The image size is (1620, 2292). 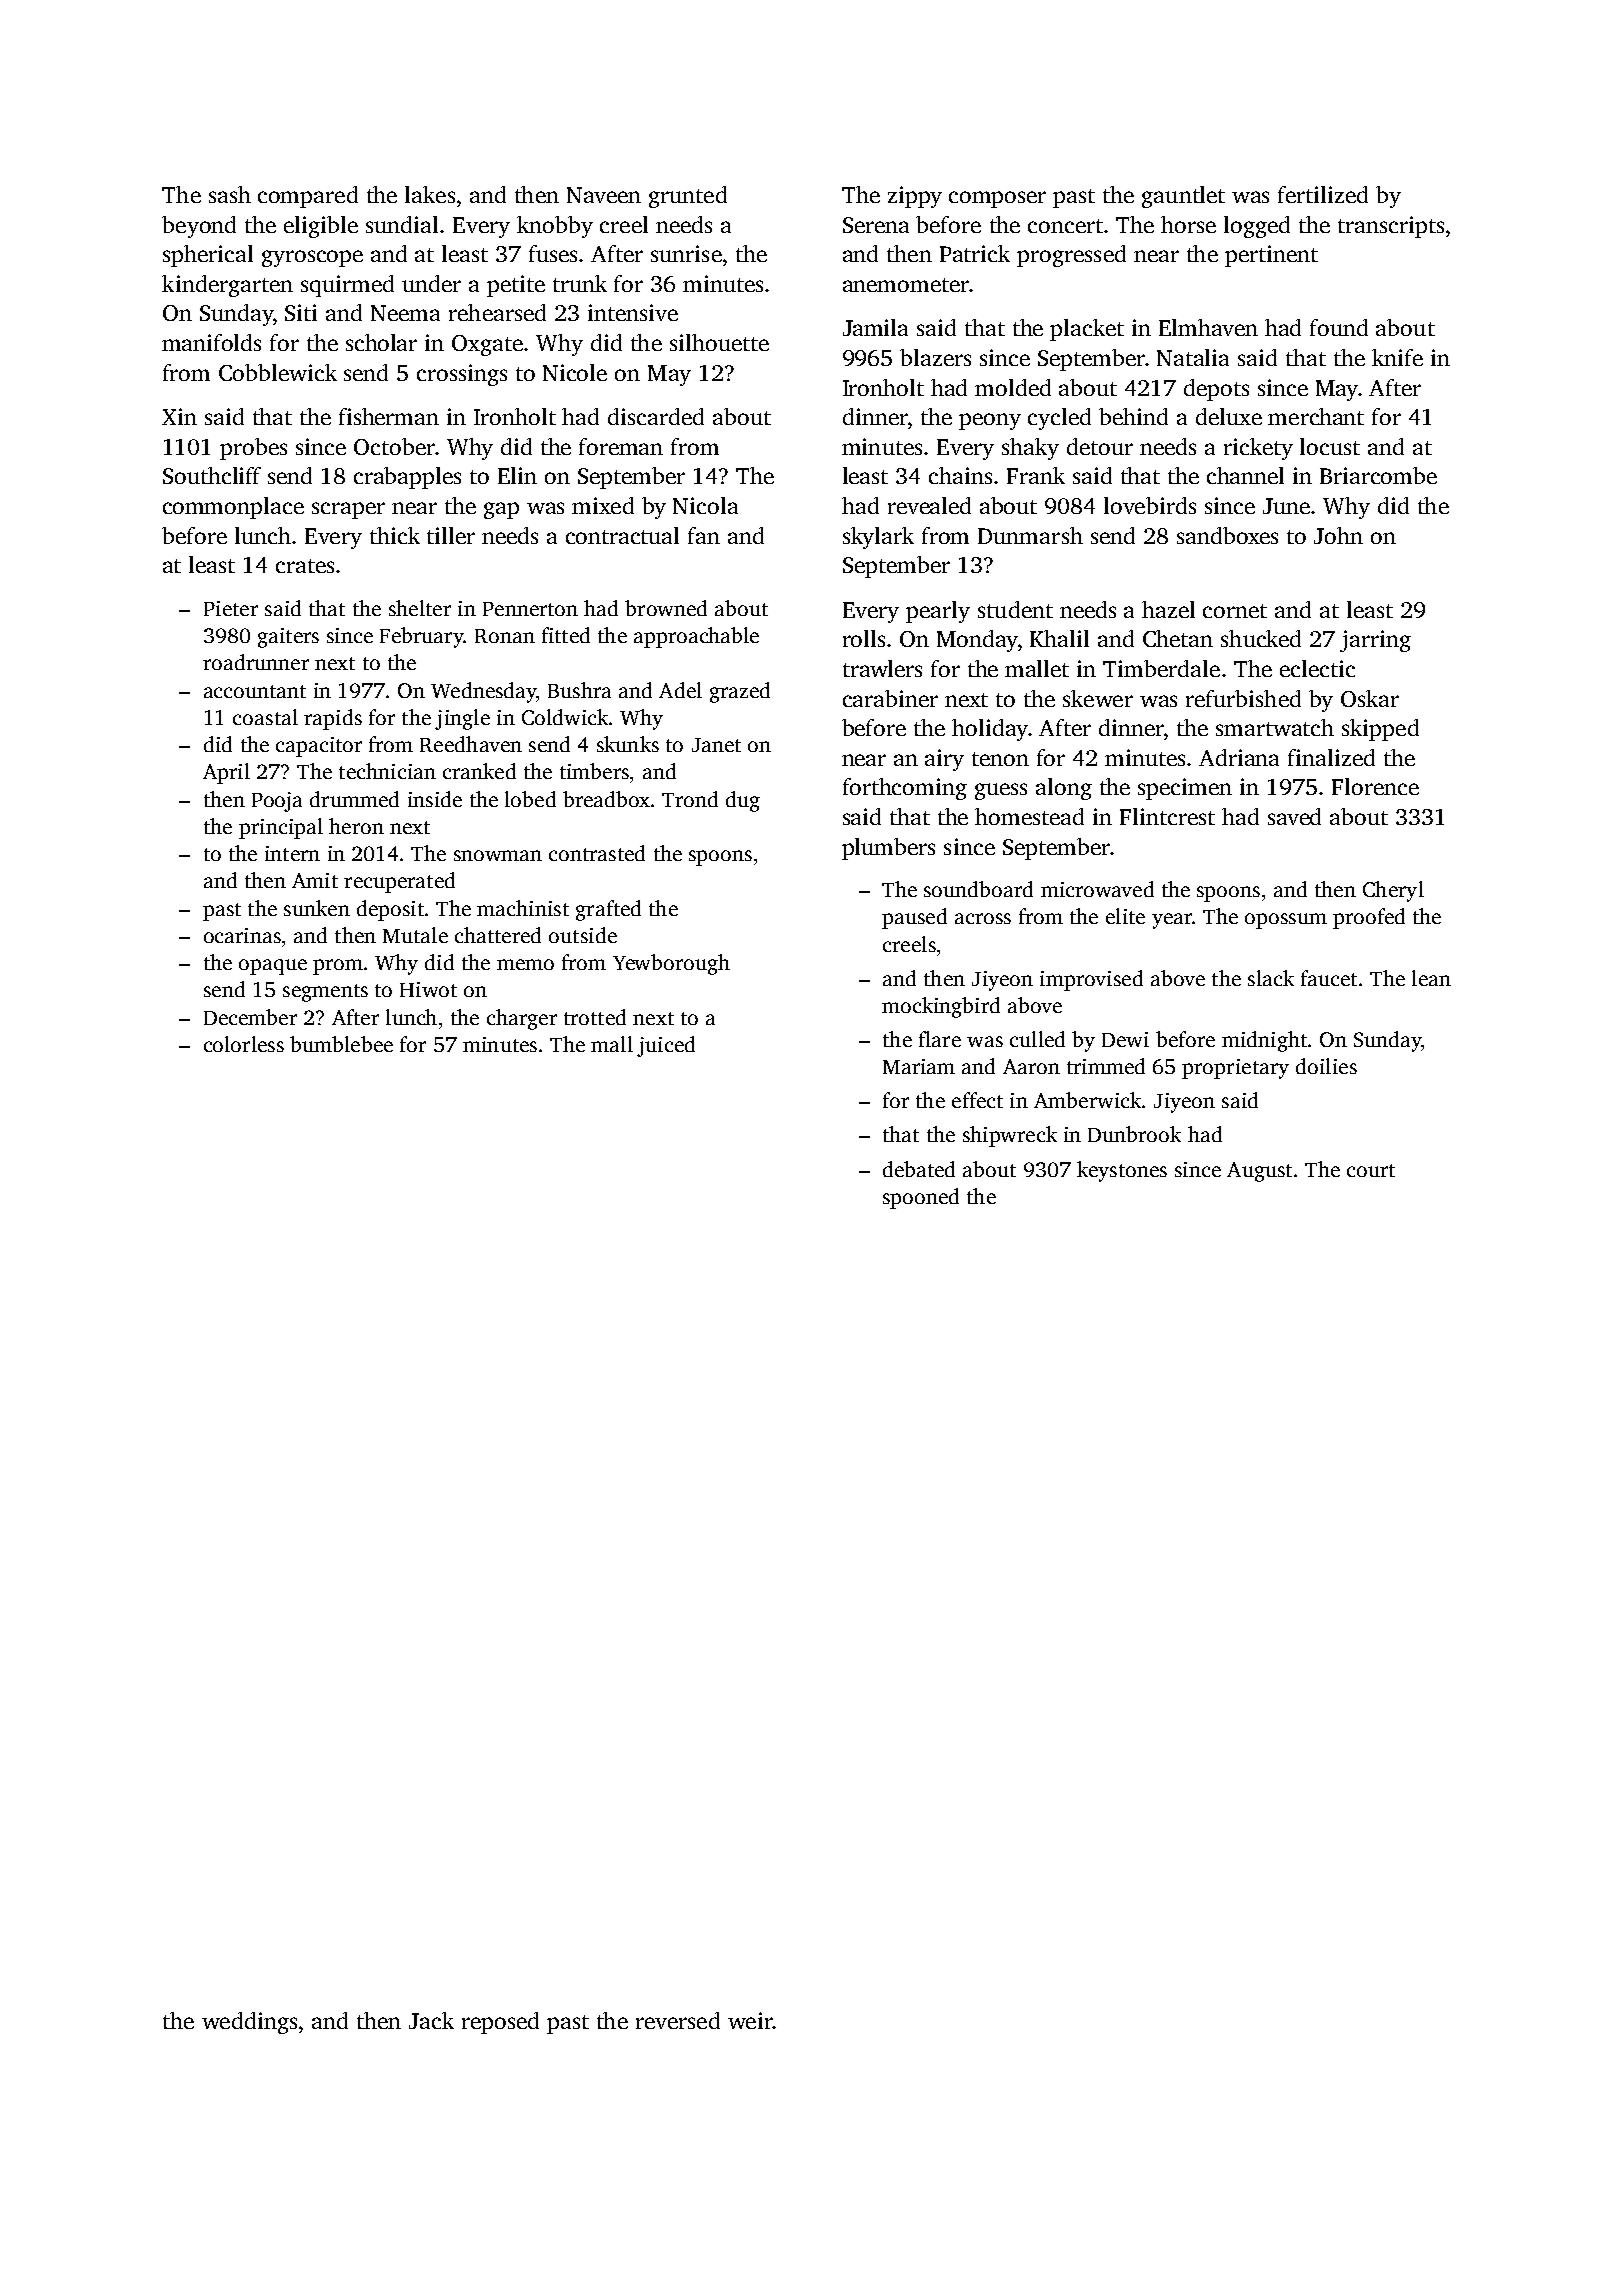 I want to click on weir, so click(x=750, y=2020).
